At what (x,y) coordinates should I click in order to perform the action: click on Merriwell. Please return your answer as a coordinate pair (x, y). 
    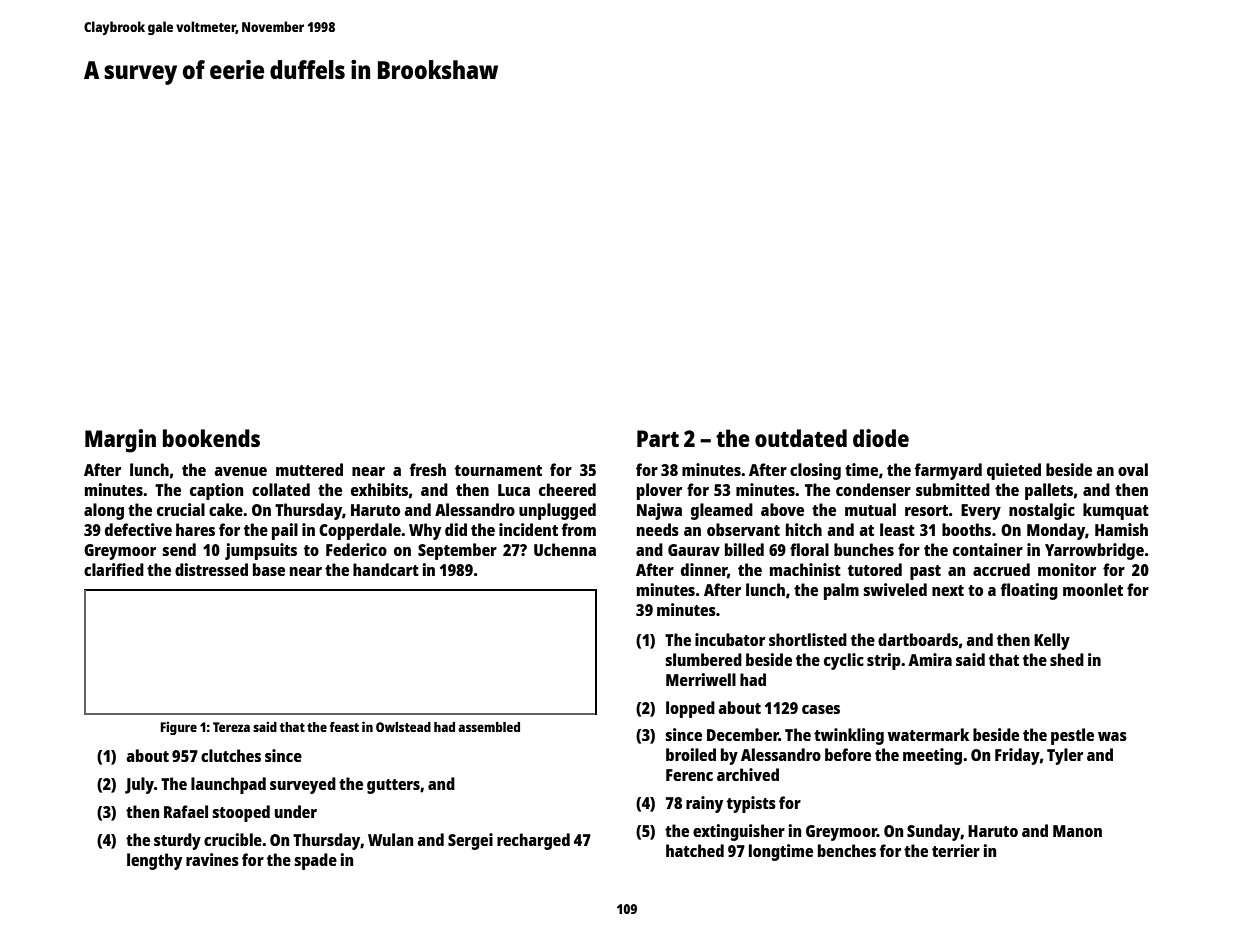
    Looking at the image, I should click on (701, 679).
